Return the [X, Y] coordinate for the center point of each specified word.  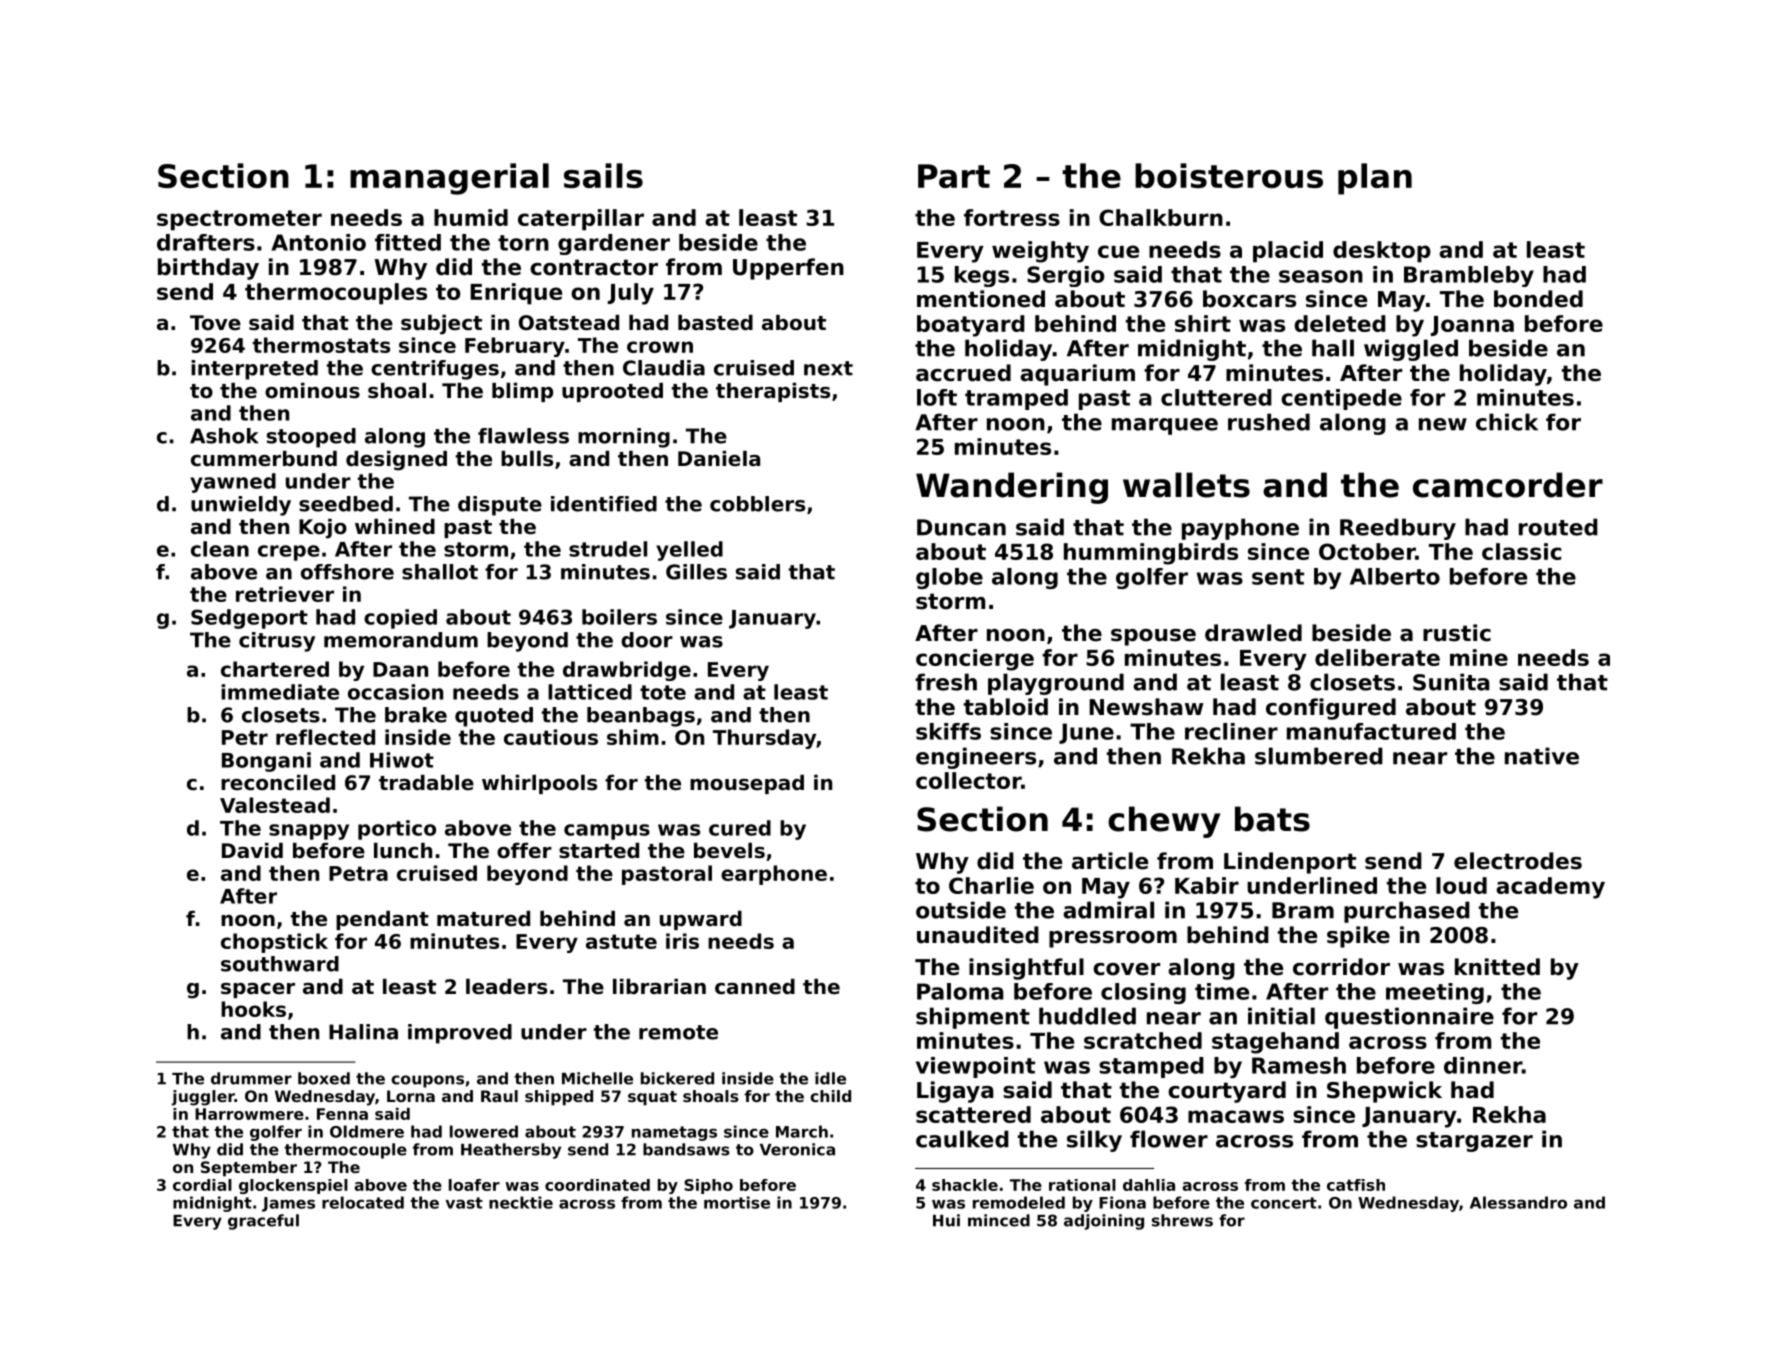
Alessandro [1518, 1202]
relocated [363, 1202]
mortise [737, 1202]
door [647, 640]
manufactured [1371, 731]
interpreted [254, 370]
